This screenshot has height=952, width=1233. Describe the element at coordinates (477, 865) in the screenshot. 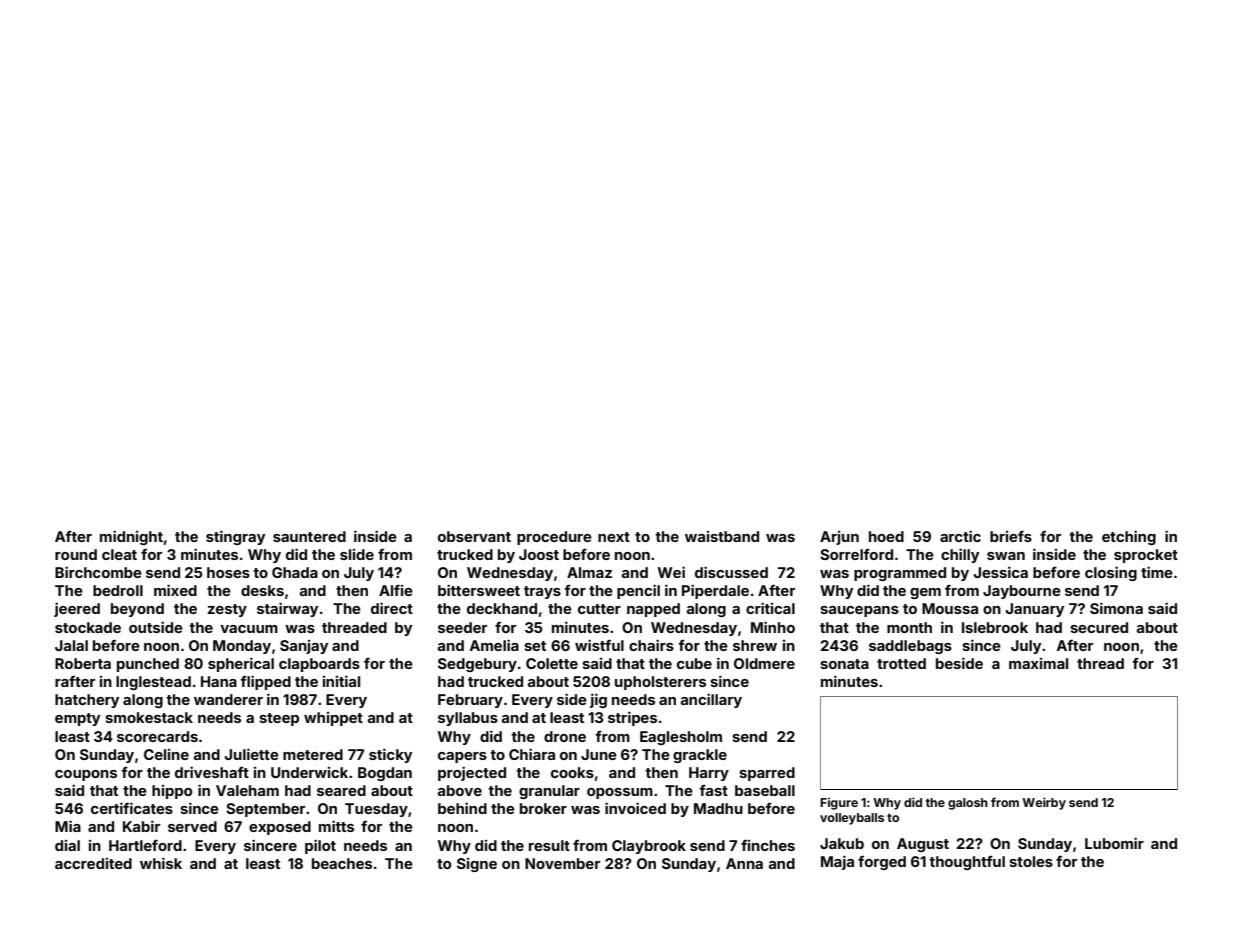

I see `Signe` at that location.
